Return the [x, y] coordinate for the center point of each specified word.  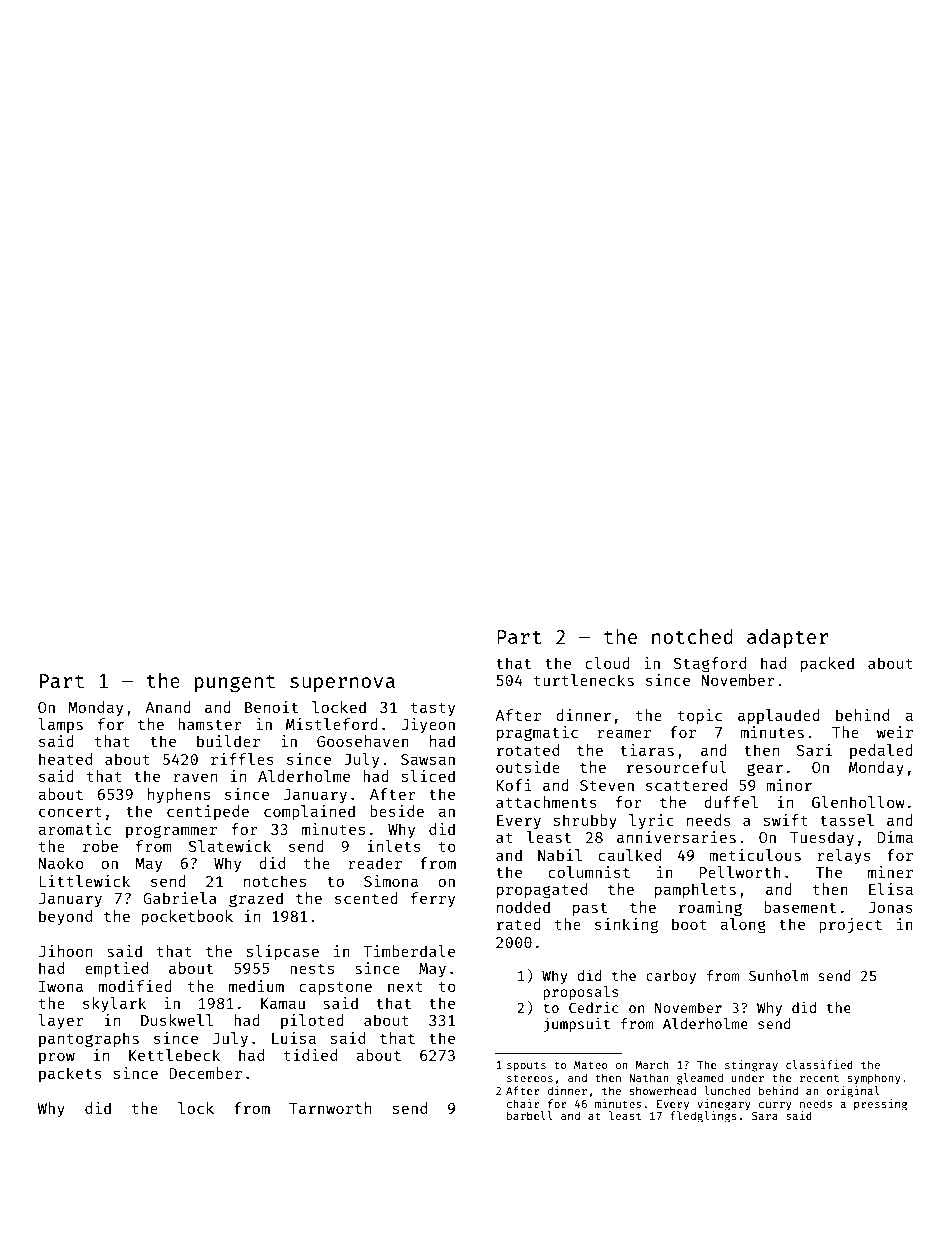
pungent [235, 684]
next [405, 987]
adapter [787, 638]
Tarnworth [330, 1108]
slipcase [283, 952]
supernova [342, 684]
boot [689, 924]
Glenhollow [858, 802]
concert [70, 812]
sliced [428, 776]
